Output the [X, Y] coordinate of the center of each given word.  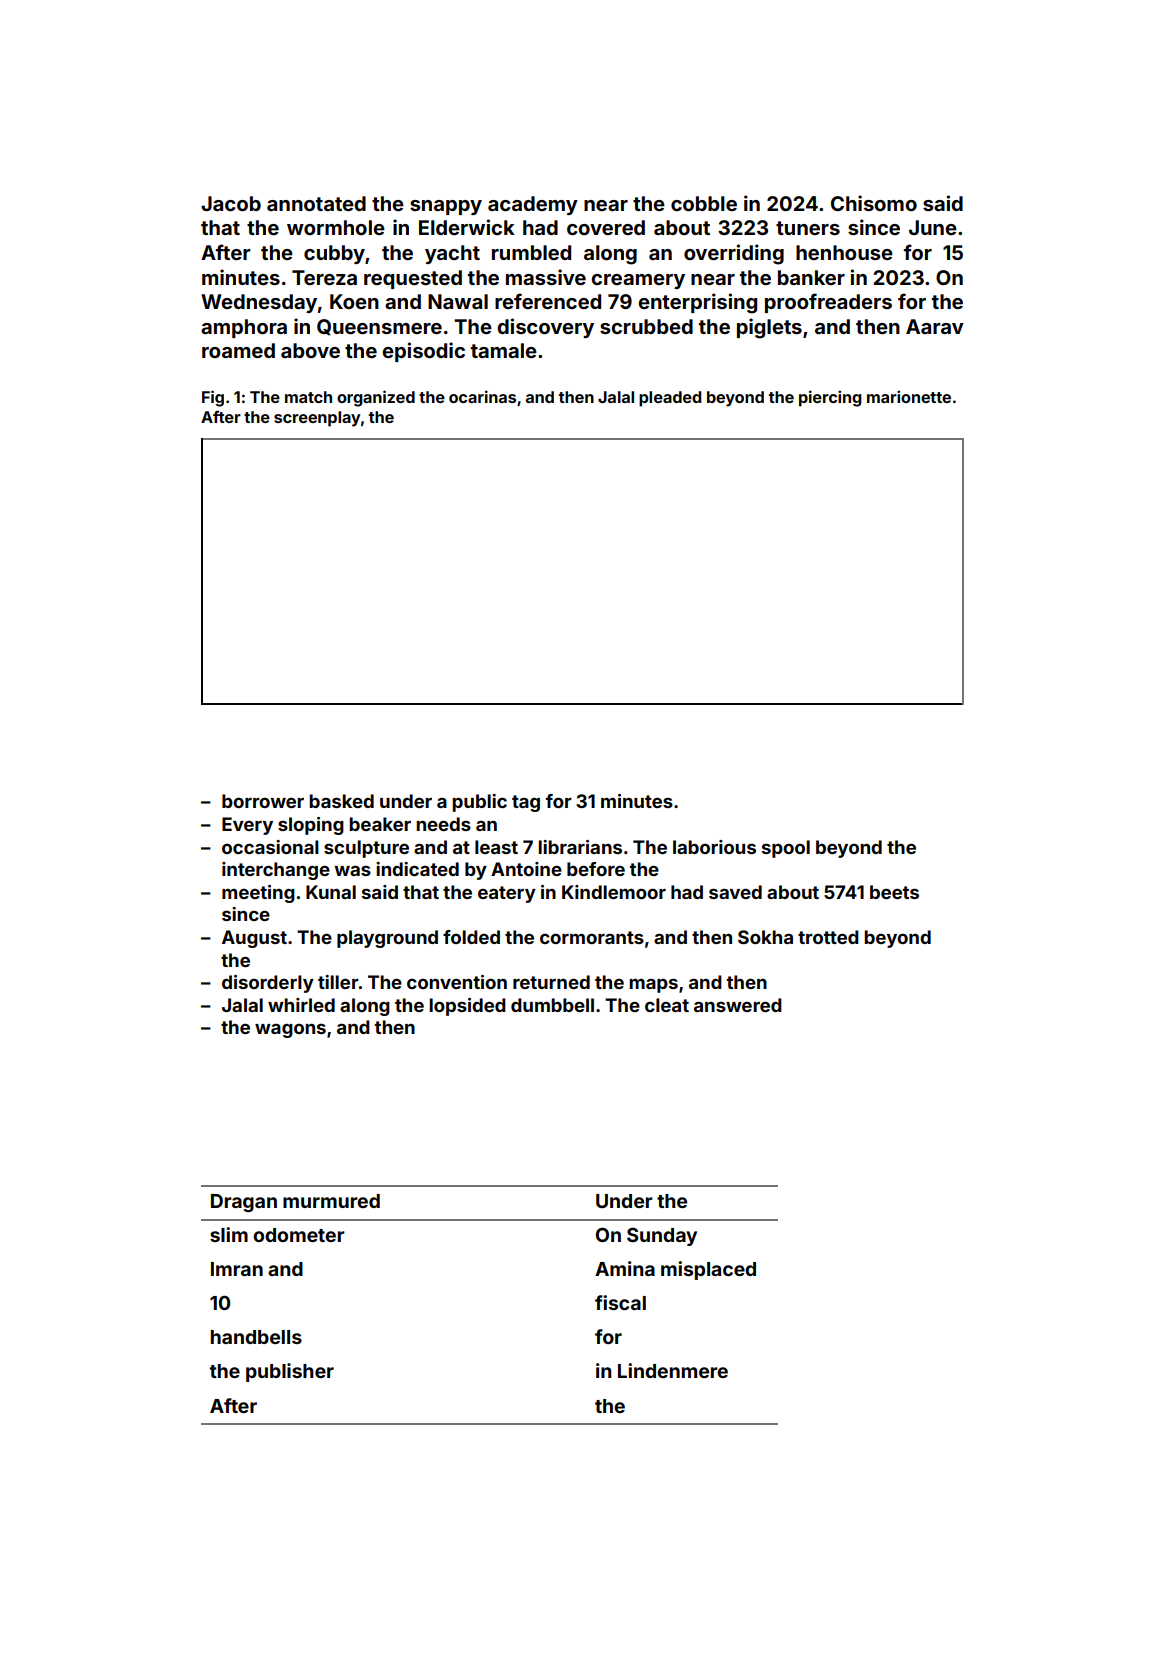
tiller [338, 982]
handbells [256, 1337]
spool [786, 849]
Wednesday [259, 303]
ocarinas [482, 396]
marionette [909, 396]
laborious [714, 847]
